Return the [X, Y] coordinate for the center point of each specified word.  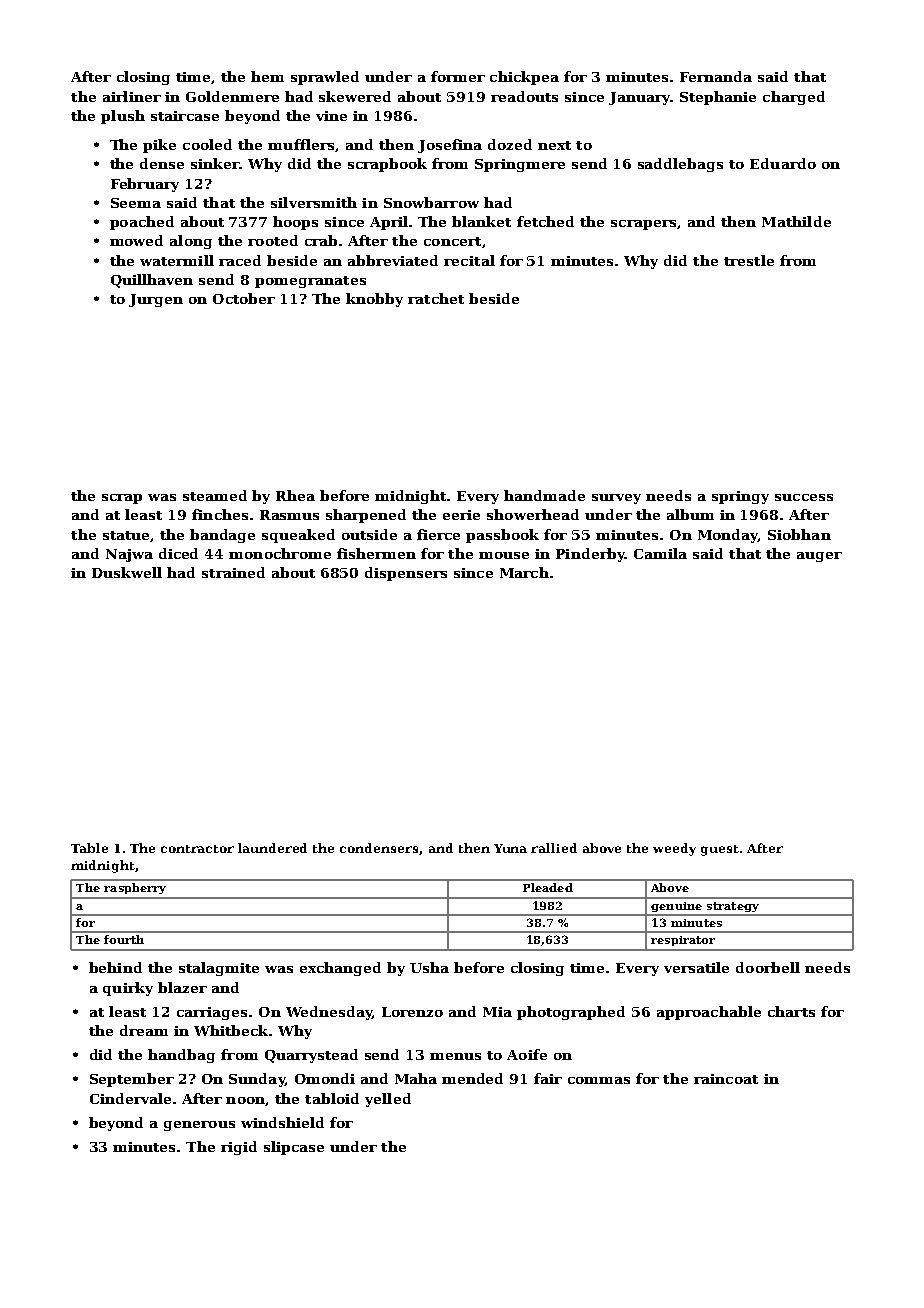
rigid [239, 1148]
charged [794, 98]
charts [791, 1011]
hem [267, 76]
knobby [374, 300]
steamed [215, 495]
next [554, 145]
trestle [749, 260]
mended [472, 1078]
